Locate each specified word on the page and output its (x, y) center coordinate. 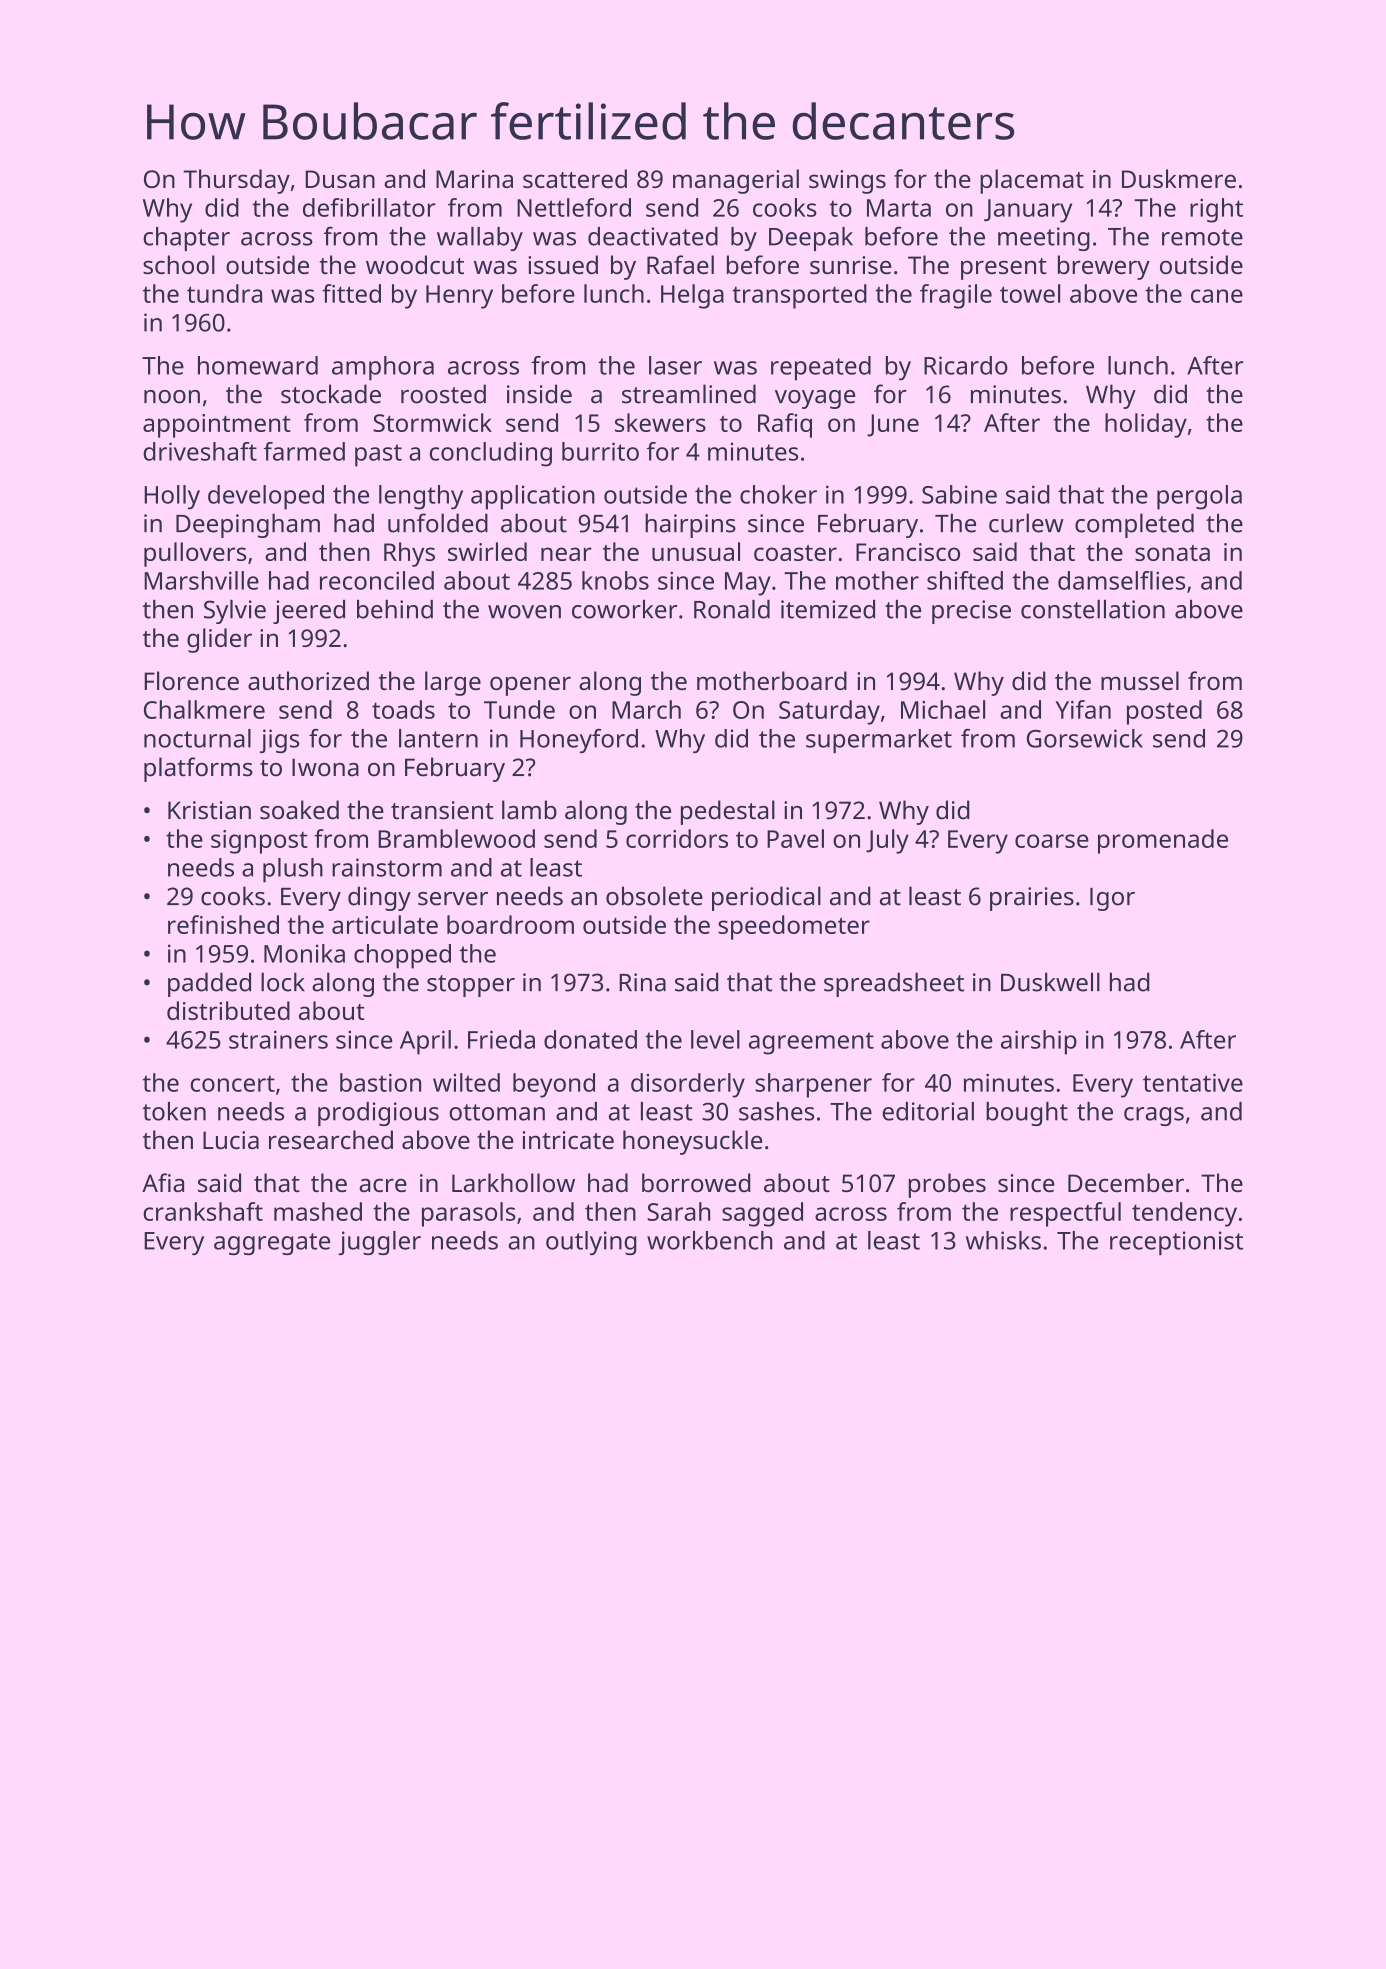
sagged (762, 1214)
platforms (198, 769)
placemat (1032, 181)
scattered (575, 178)
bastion (380, 1082)
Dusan (340, 179)
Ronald (732, 609)
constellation (1093, 609)
